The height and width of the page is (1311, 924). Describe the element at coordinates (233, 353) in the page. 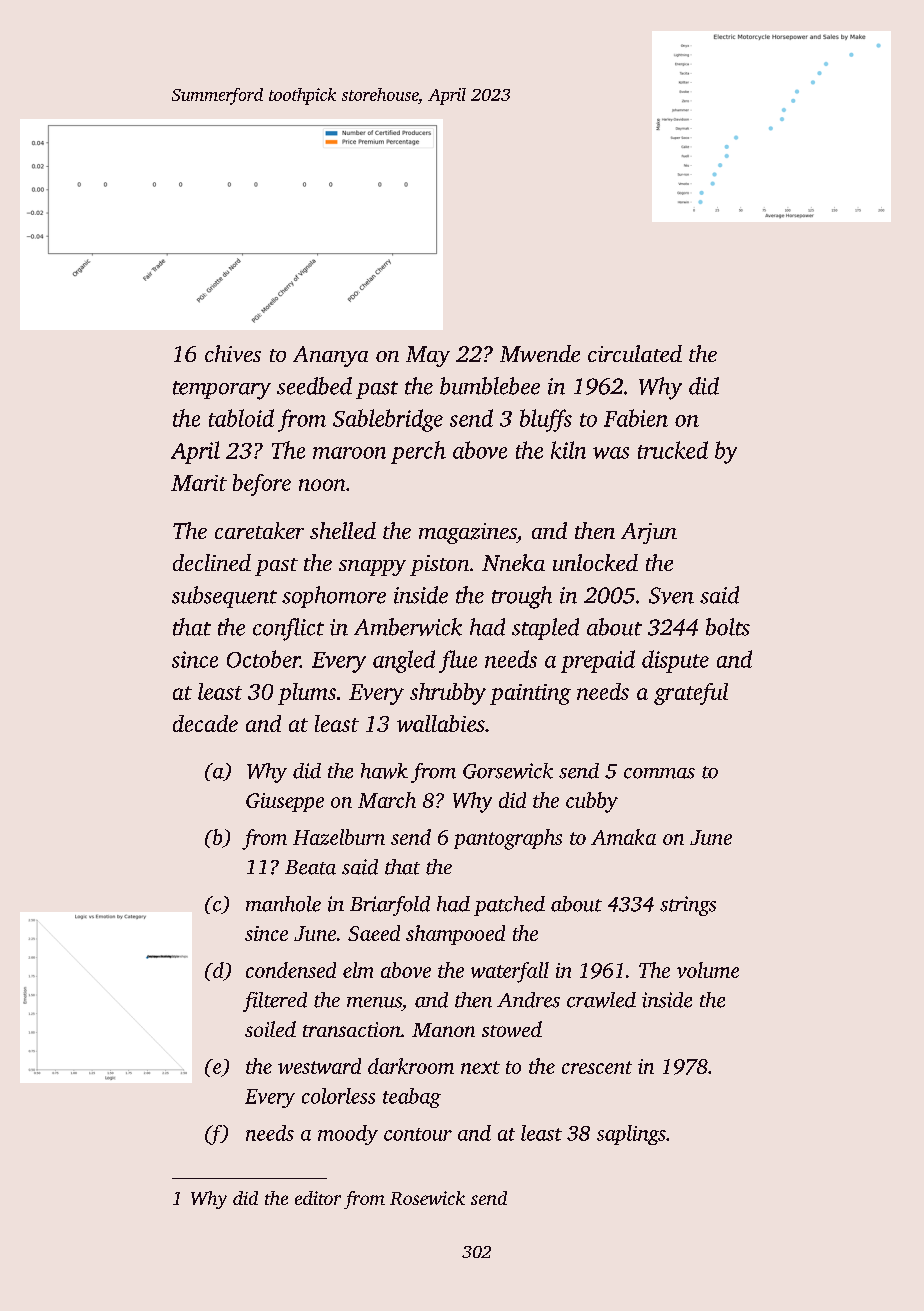

I see `chives` at that location.
